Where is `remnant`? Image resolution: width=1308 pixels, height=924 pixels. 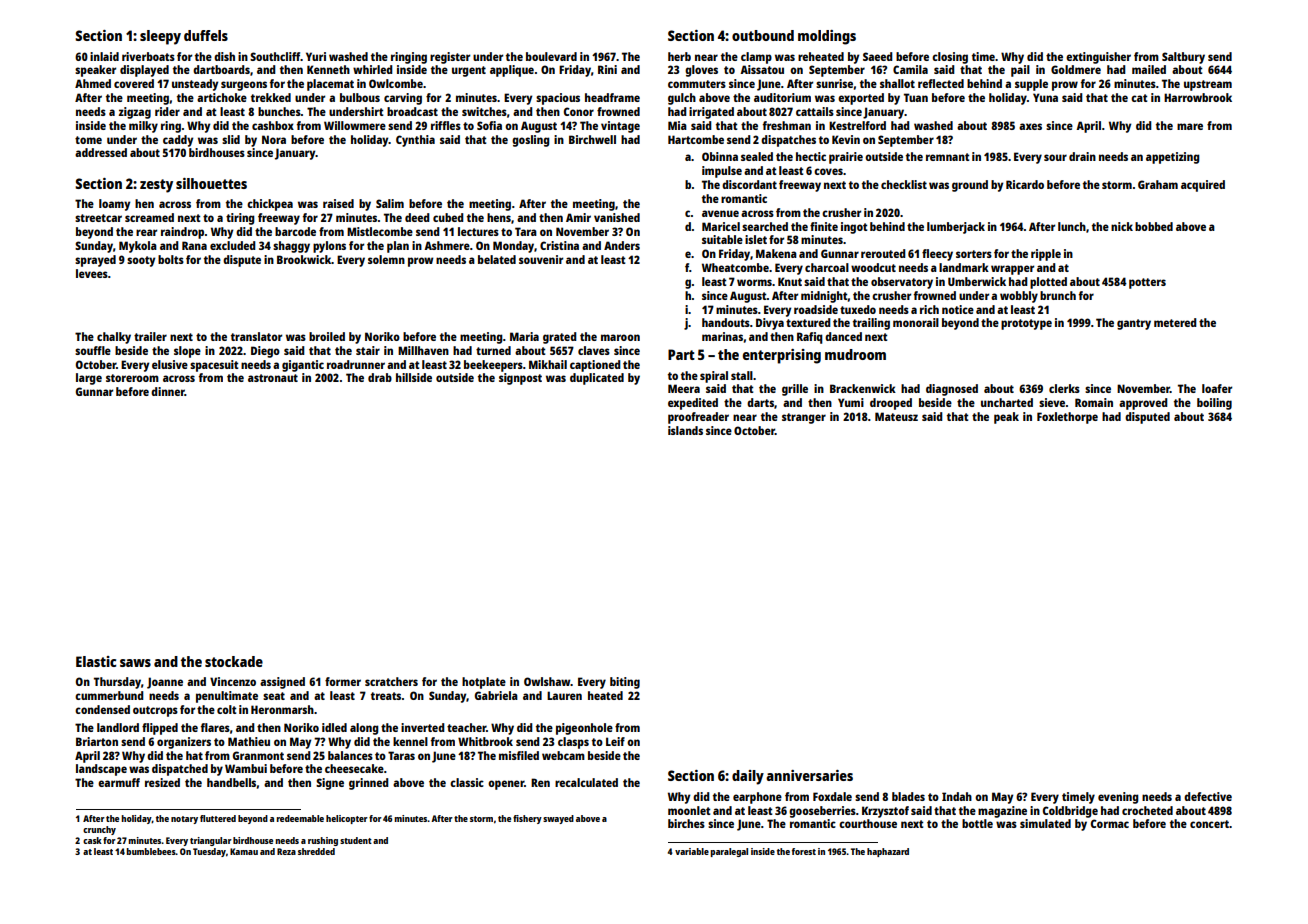 remnant is located at coordinates (947, 157).
